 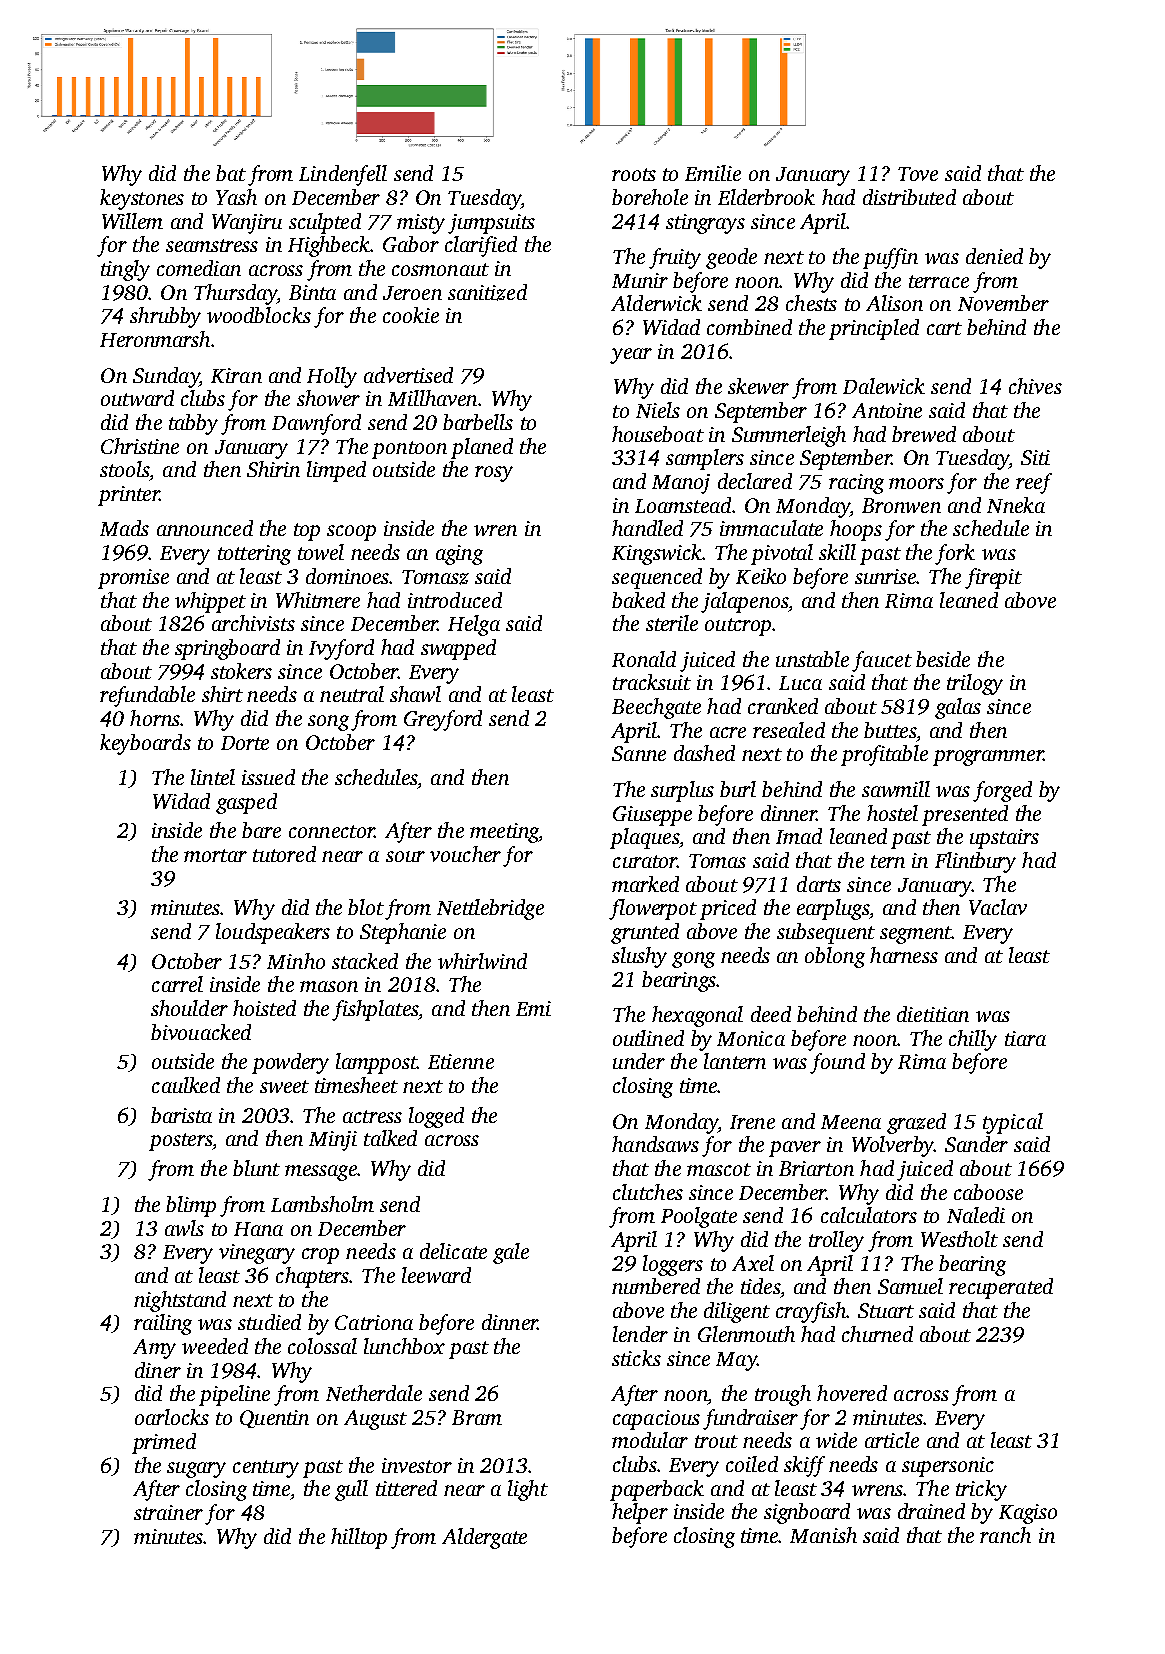 I want to click on chests, so click(x=811, y=303).
